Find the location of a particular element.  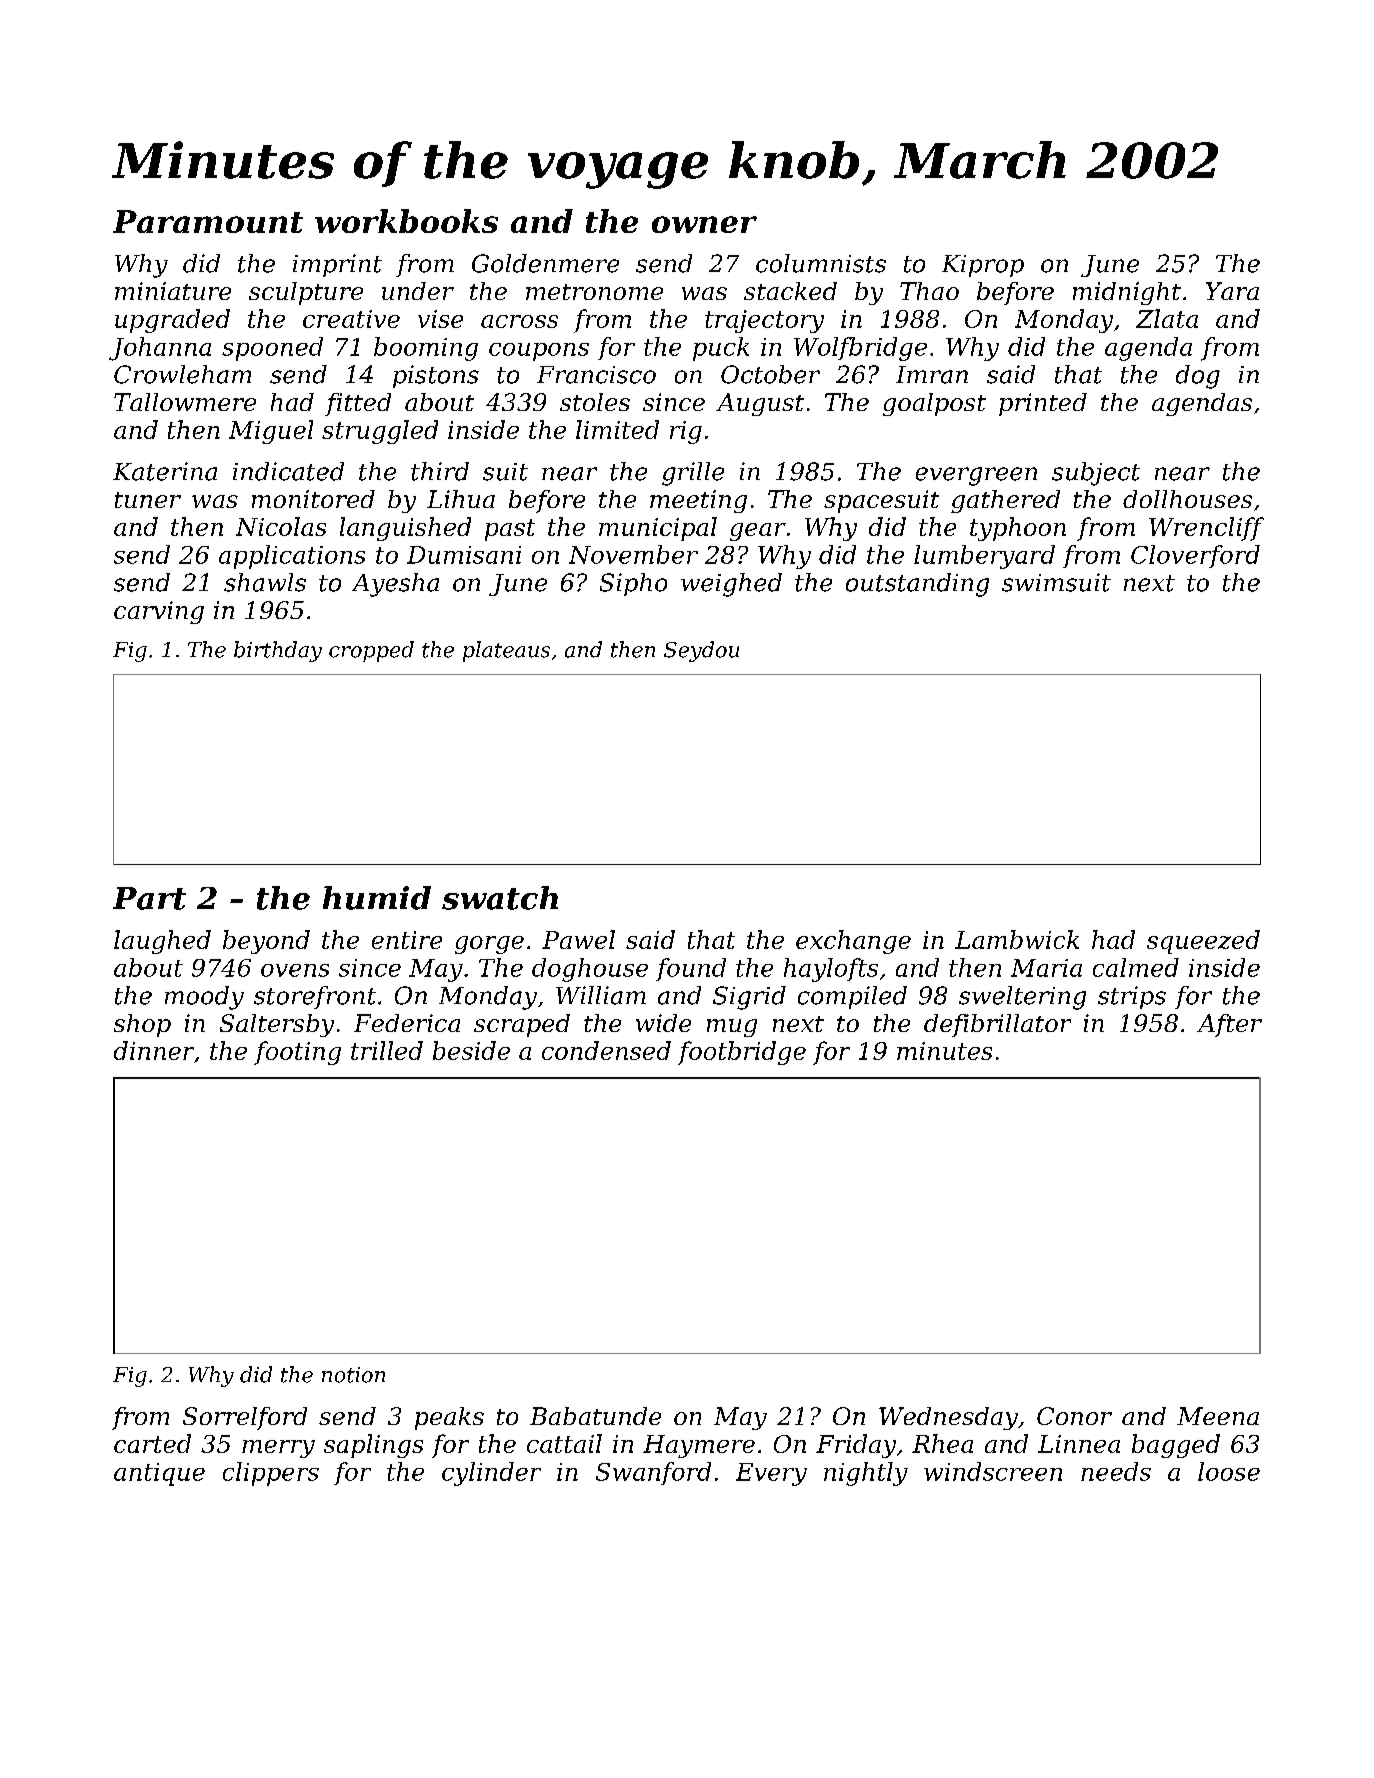

Babatunde is located at coordinates (595, 1416).
